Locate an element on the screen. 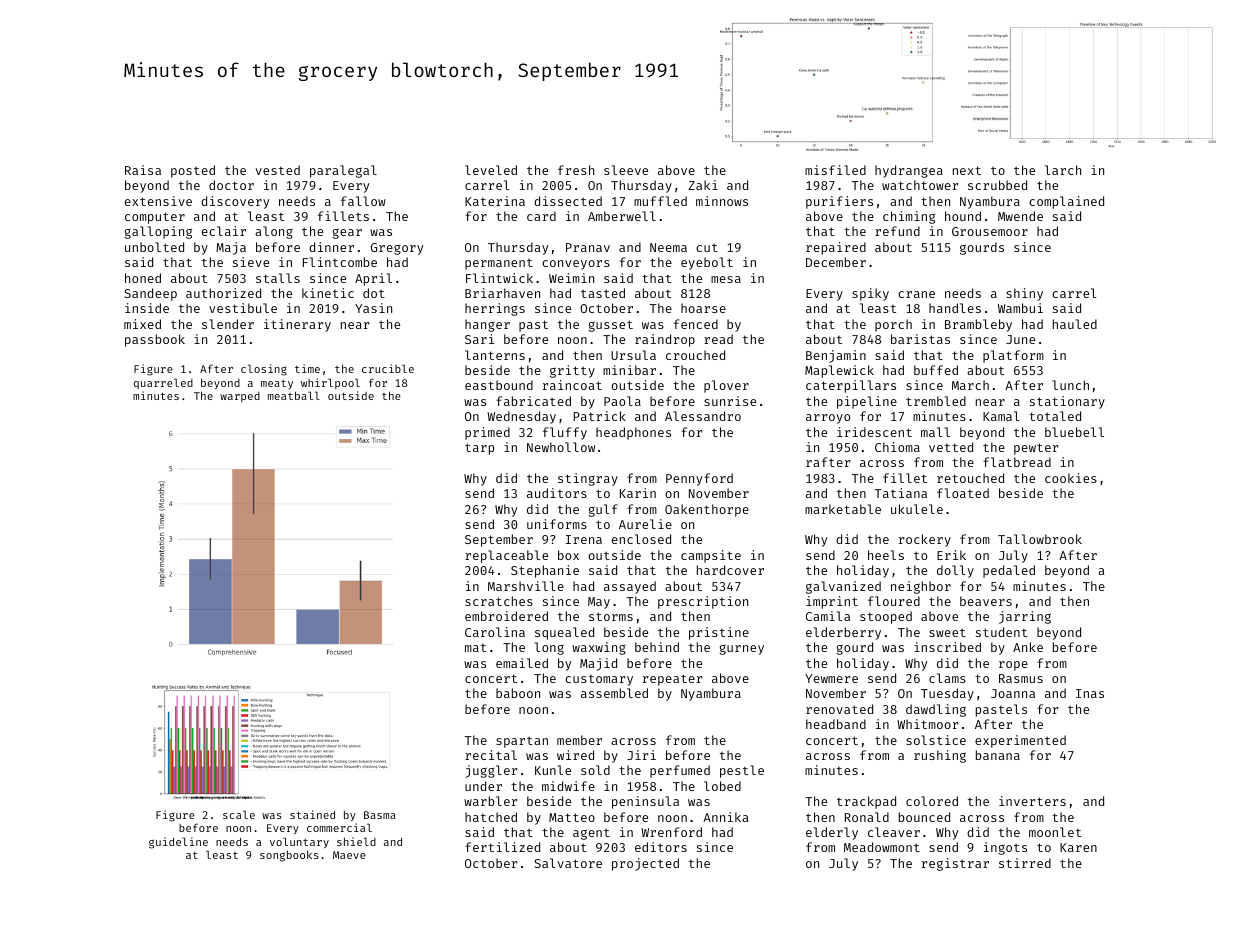  quarreled is located at coordinates (163, 383).
